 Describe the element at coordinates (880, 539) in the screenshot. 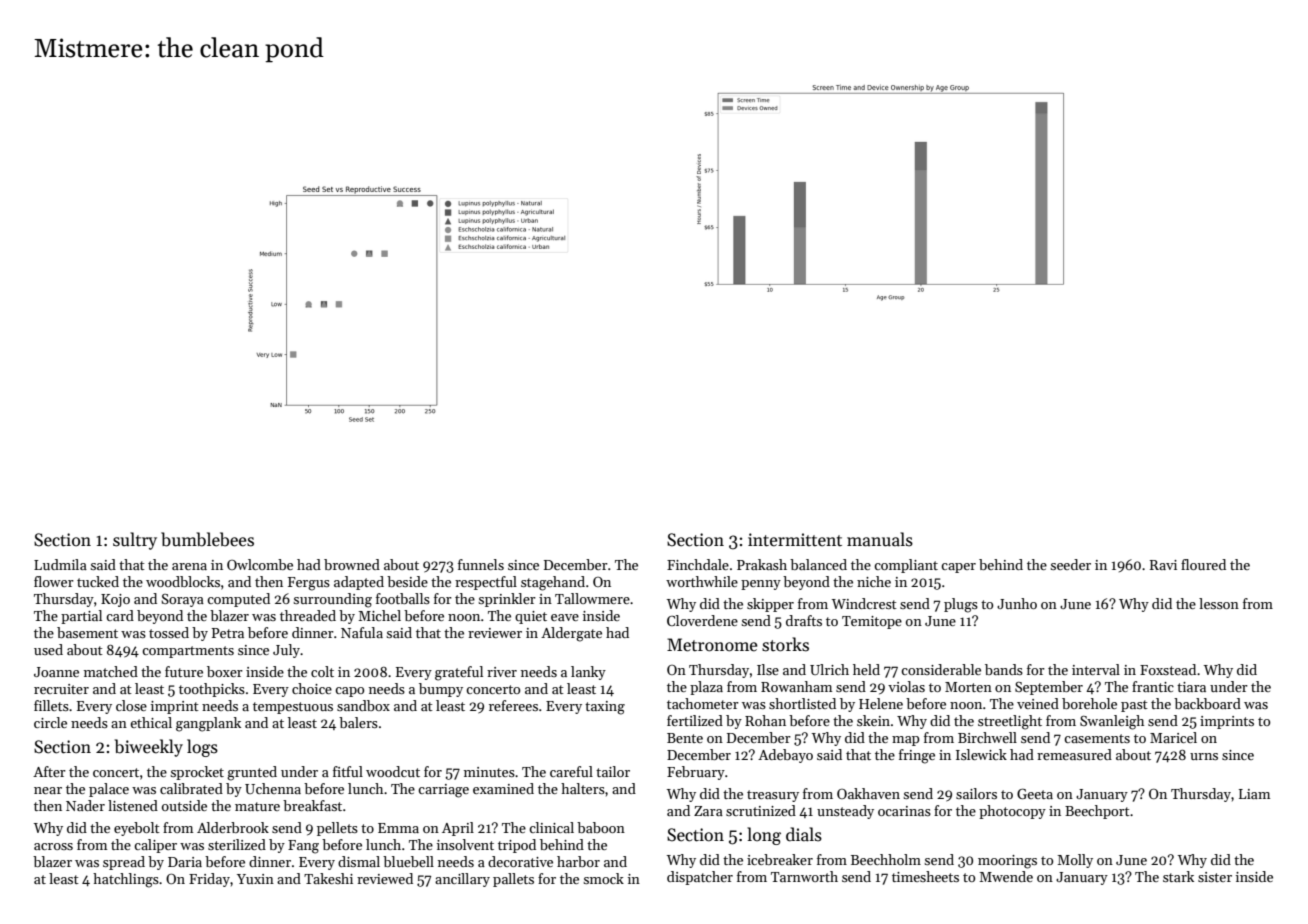

I see `manuals` at that location.
